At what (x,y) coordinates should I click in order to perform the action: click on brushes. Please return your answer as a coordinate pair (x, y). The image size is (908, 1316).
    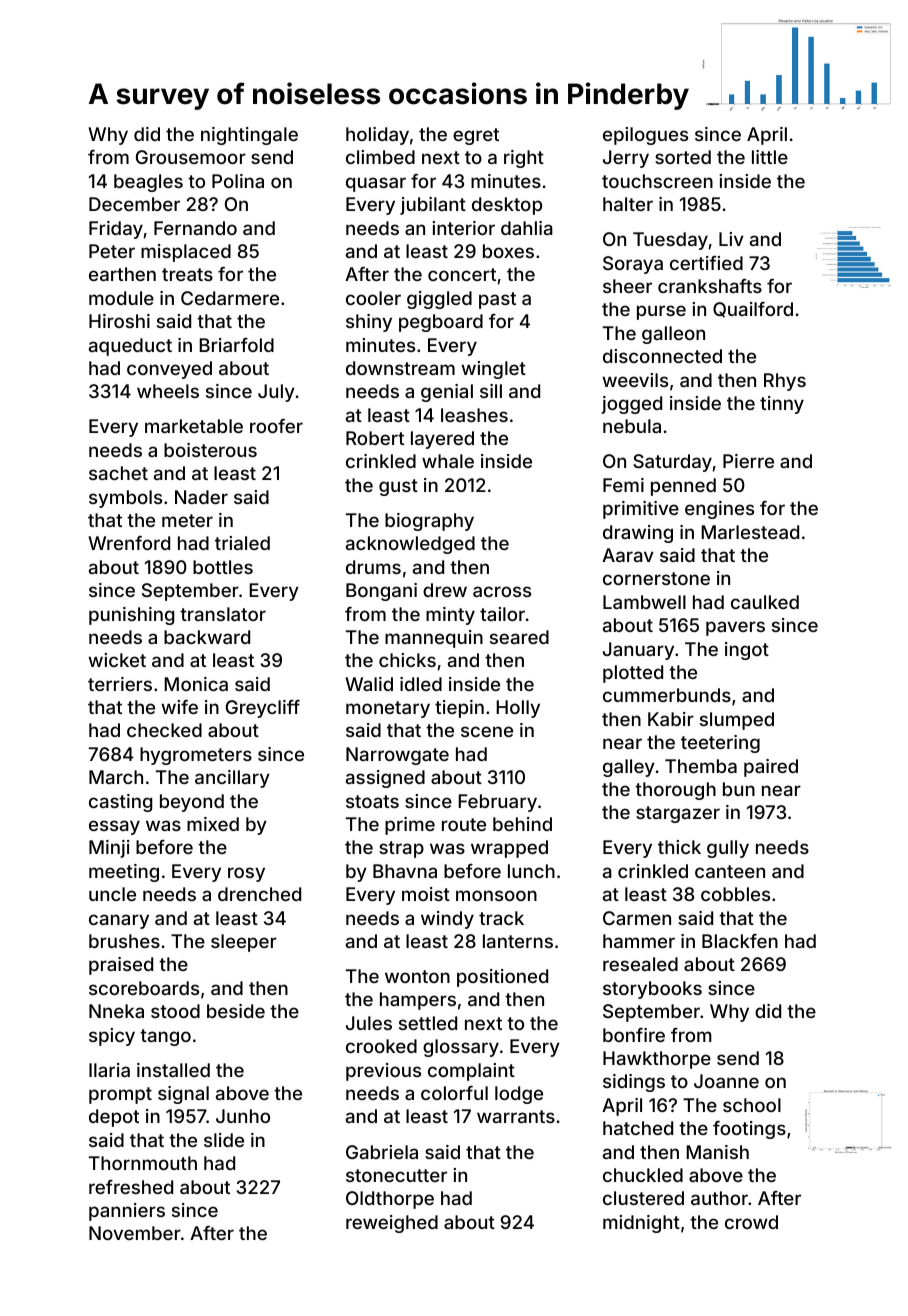
    Looking at the image, I should click on (124, 941).
